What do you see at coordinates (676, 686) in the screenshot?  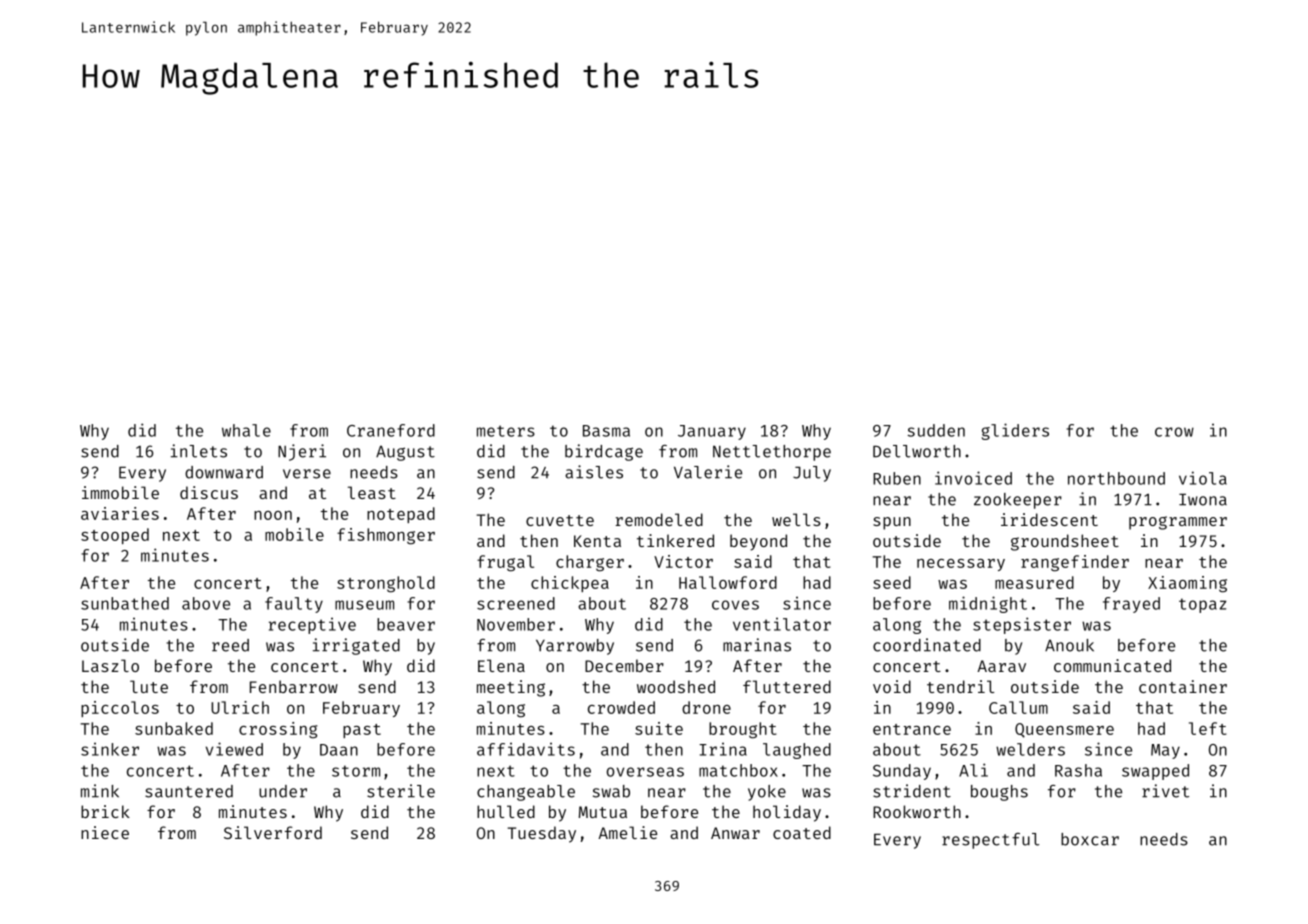 I see `woodshed` at bounding box center [676, 686].
